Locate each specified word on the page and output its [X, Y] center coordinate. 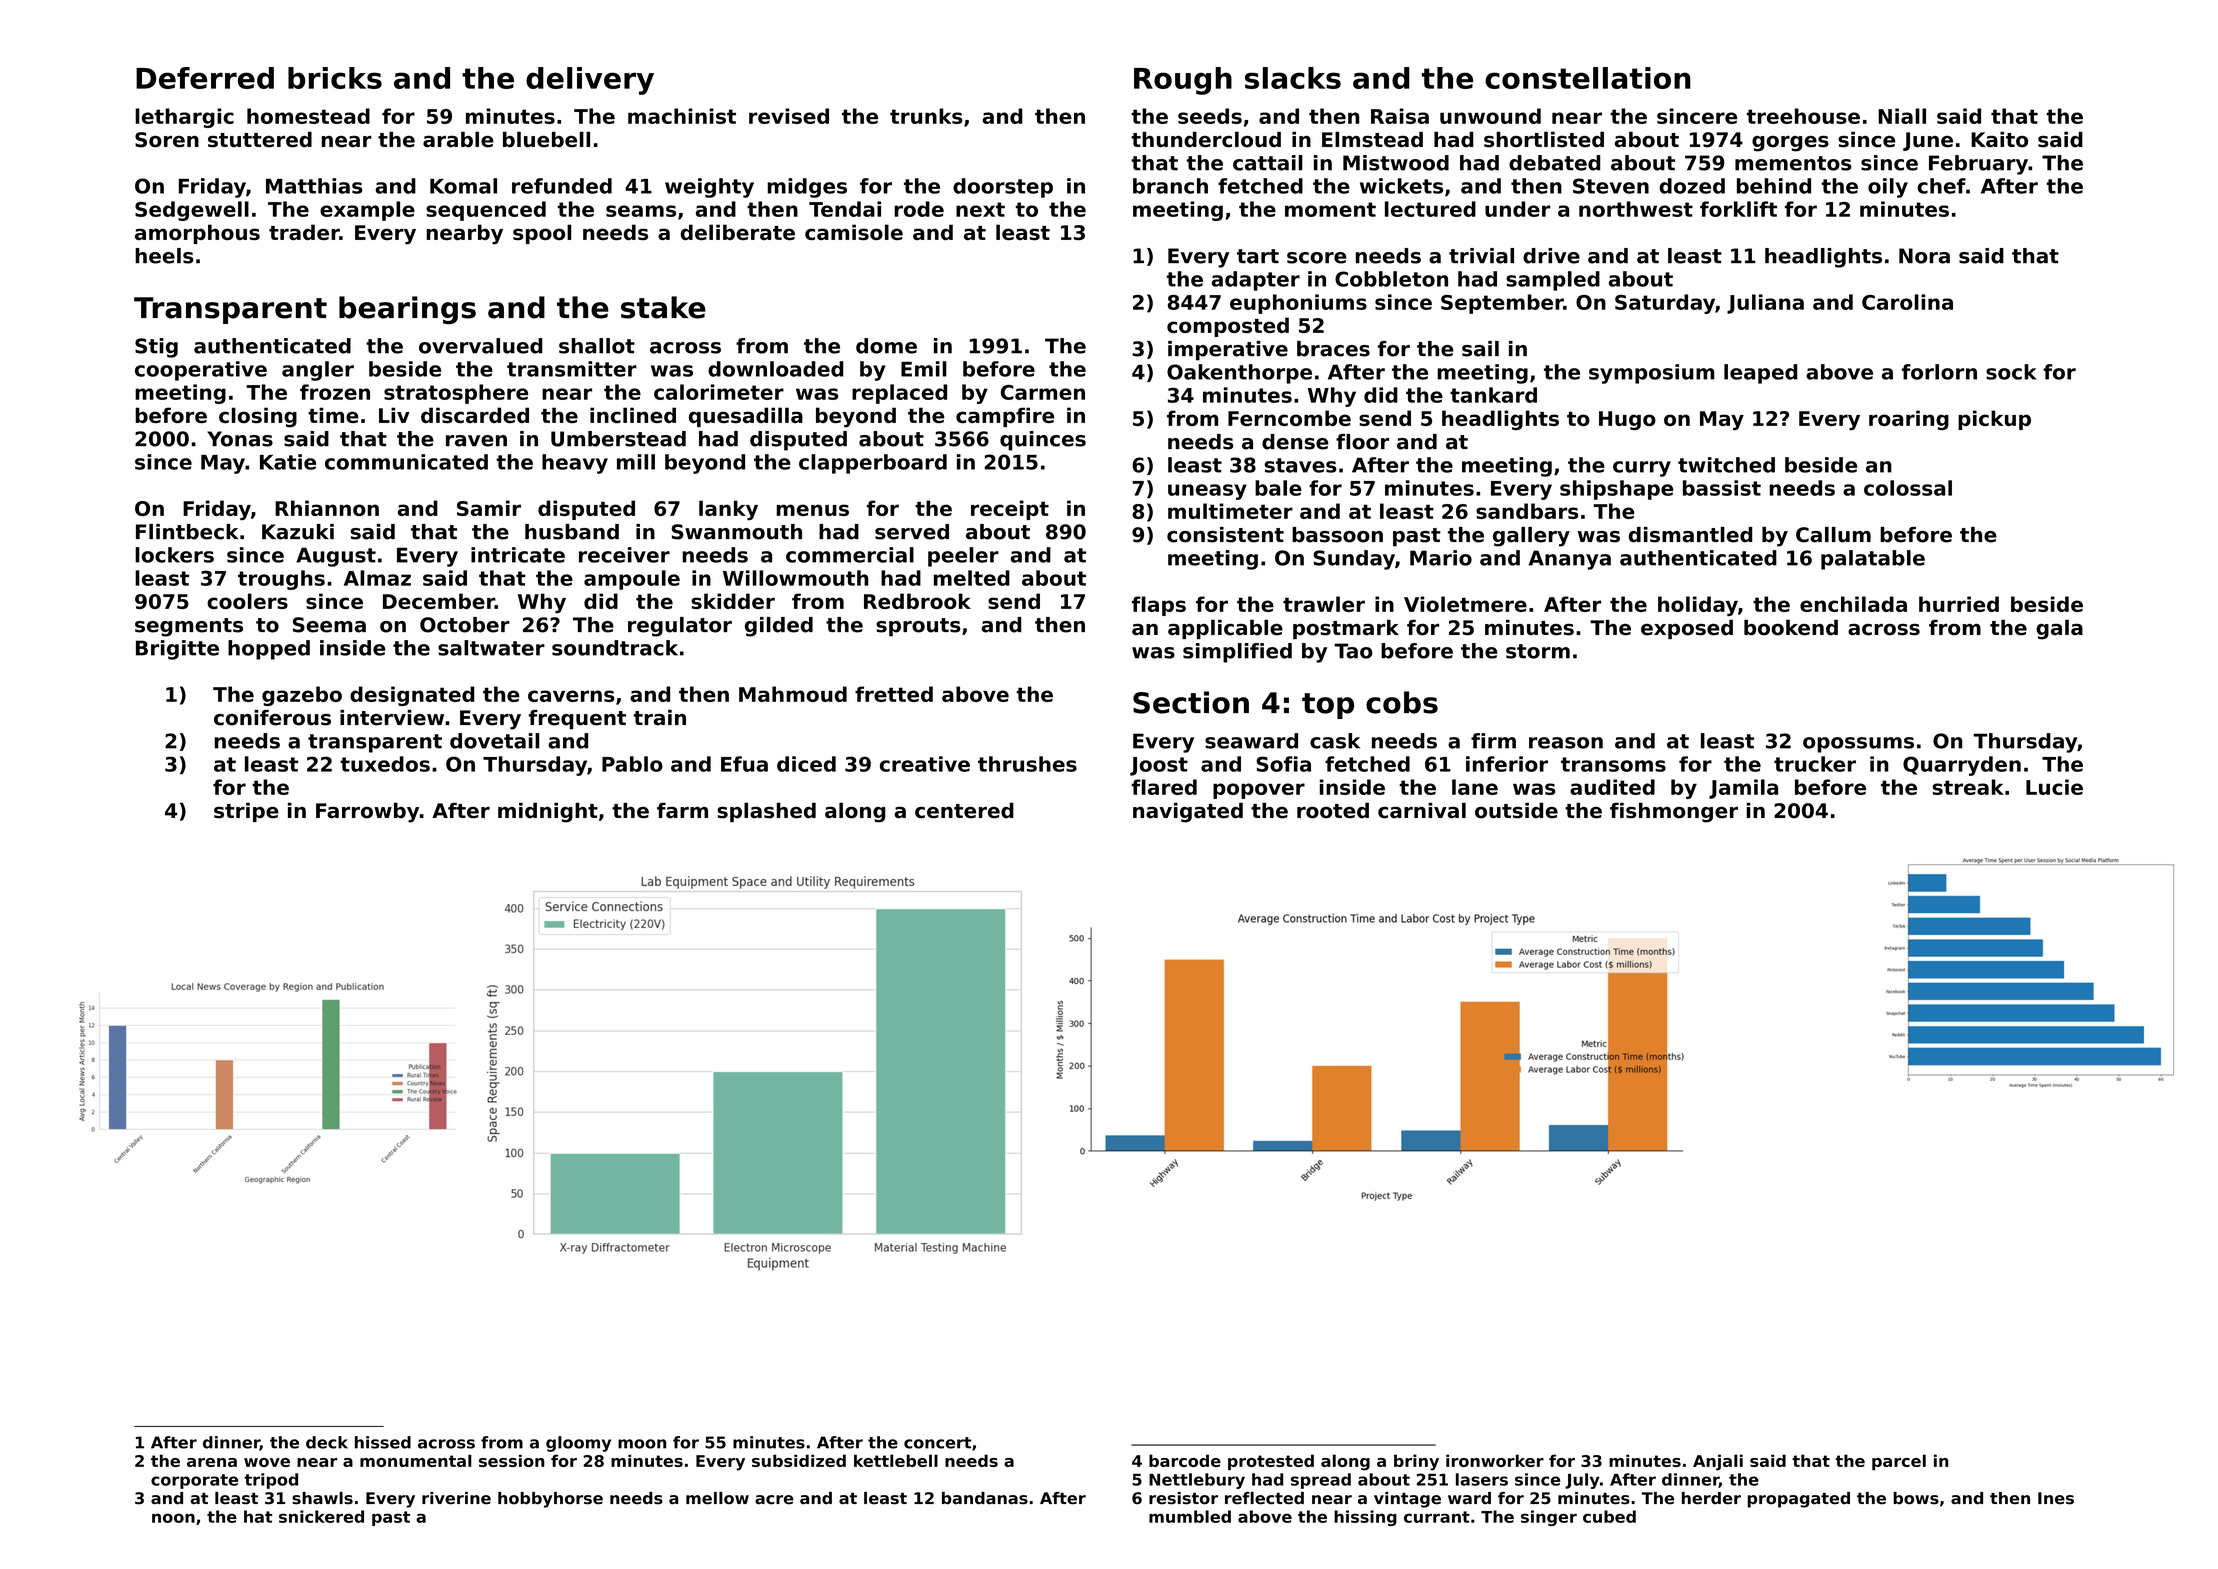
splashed [766, 812]
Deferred [205, 78]
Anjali [1718, 1462]
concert [937, 1443]
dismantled [1690, 535]
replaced [899, 394]
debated [1554, 163]
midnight [548, 813]
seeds [1210, 116]
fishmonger [1674, 813]
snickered [321, 1516]
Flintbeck [187, 532]
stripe [246, 812]
